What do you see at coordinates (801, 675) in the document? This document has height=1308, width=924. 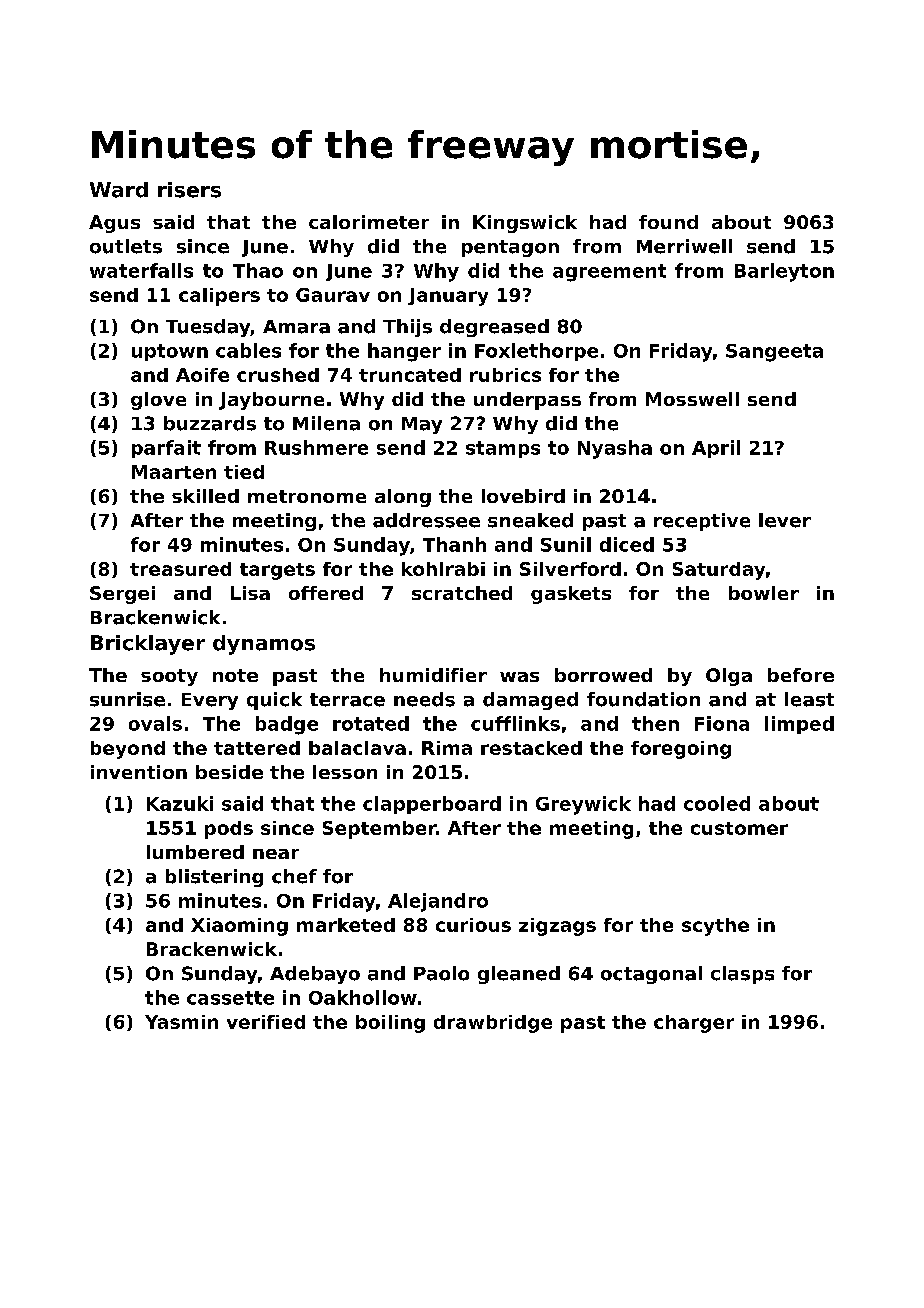 I see `before` at bounding box center [801, 675].
